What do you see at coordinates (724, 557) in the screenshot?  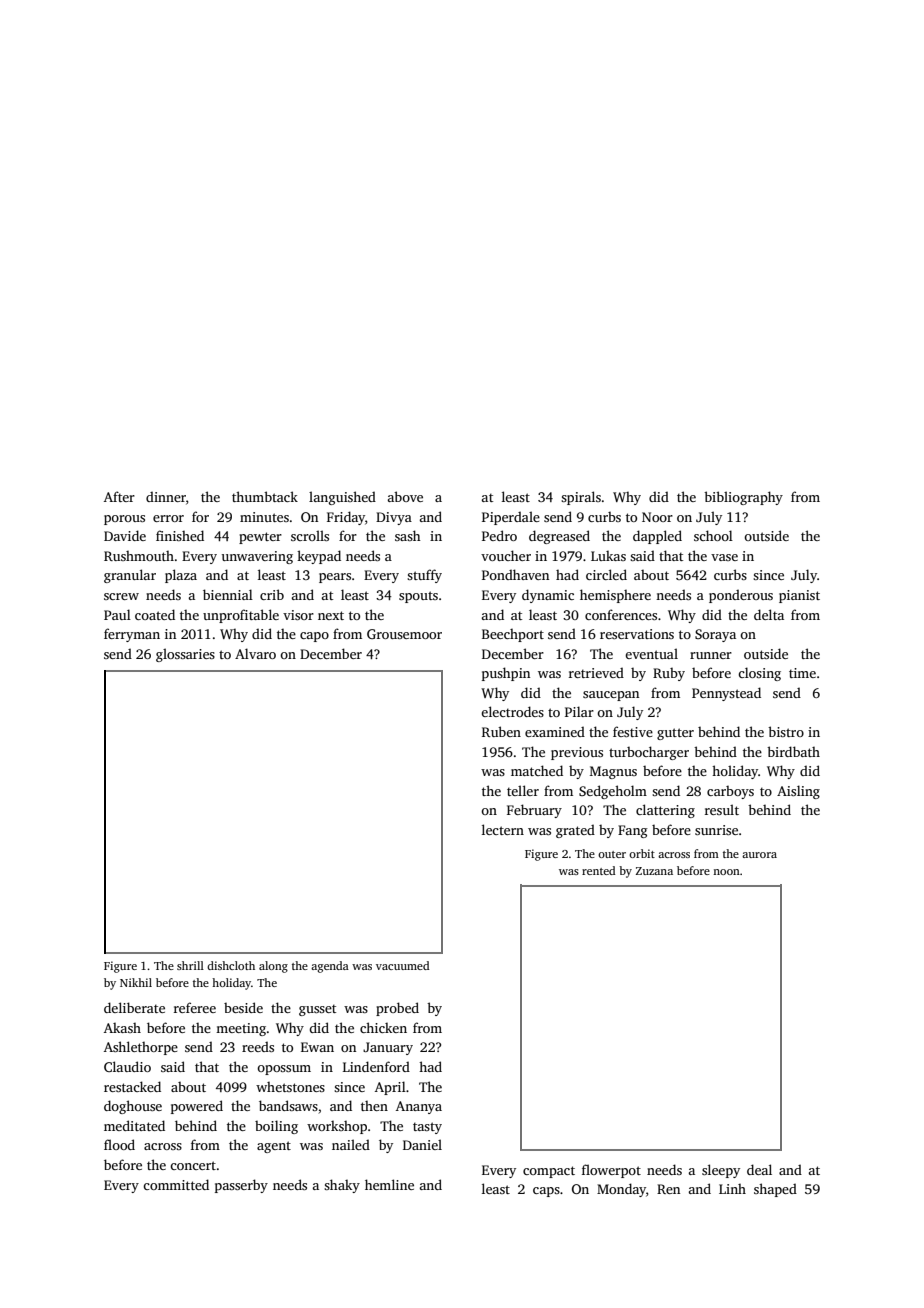 I see `vase` at bounding box center [724, 557].
